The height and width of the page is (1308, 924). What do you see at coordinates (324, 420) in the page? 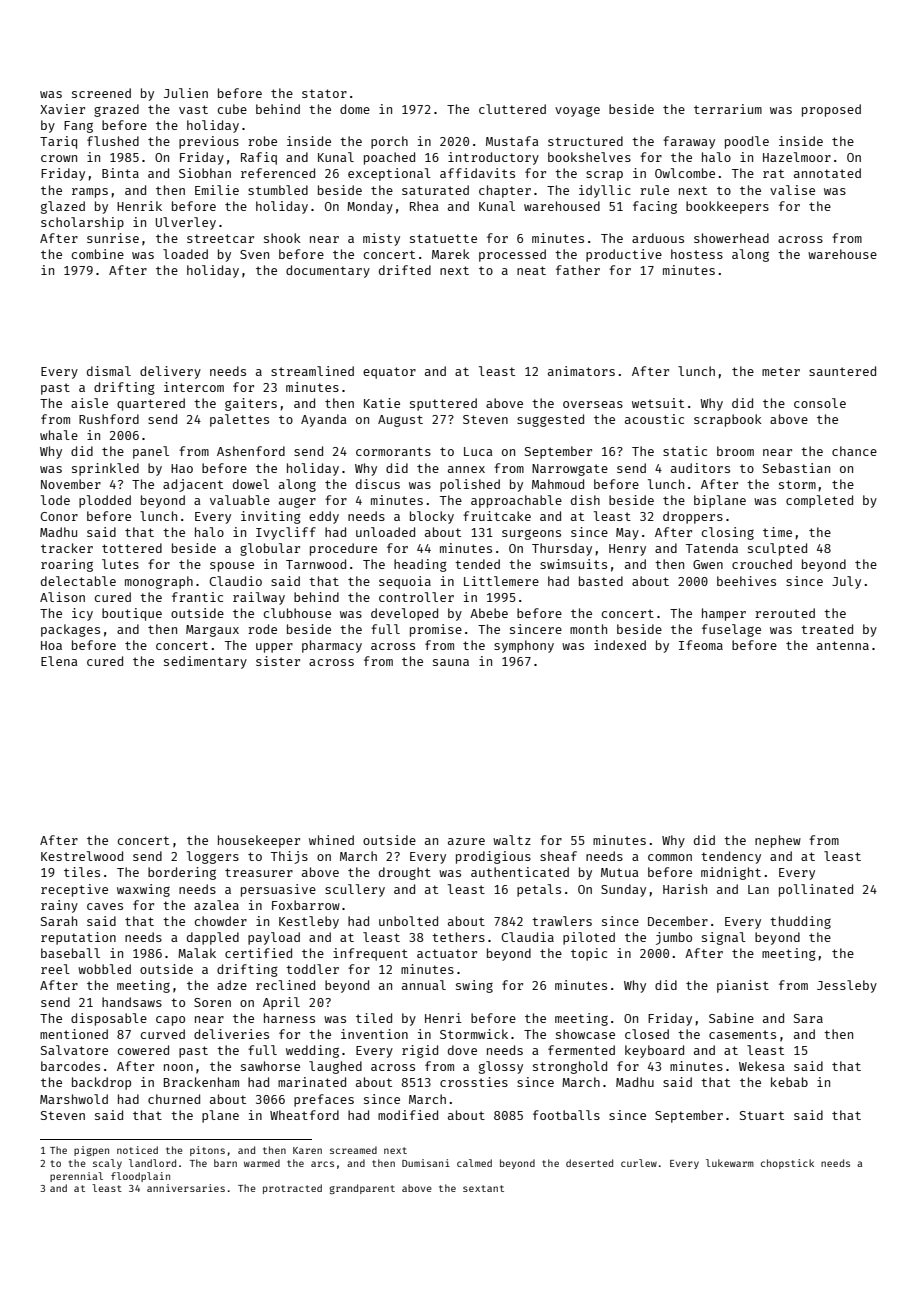
I see `Ayanda` at bounding box center [324, 420].
